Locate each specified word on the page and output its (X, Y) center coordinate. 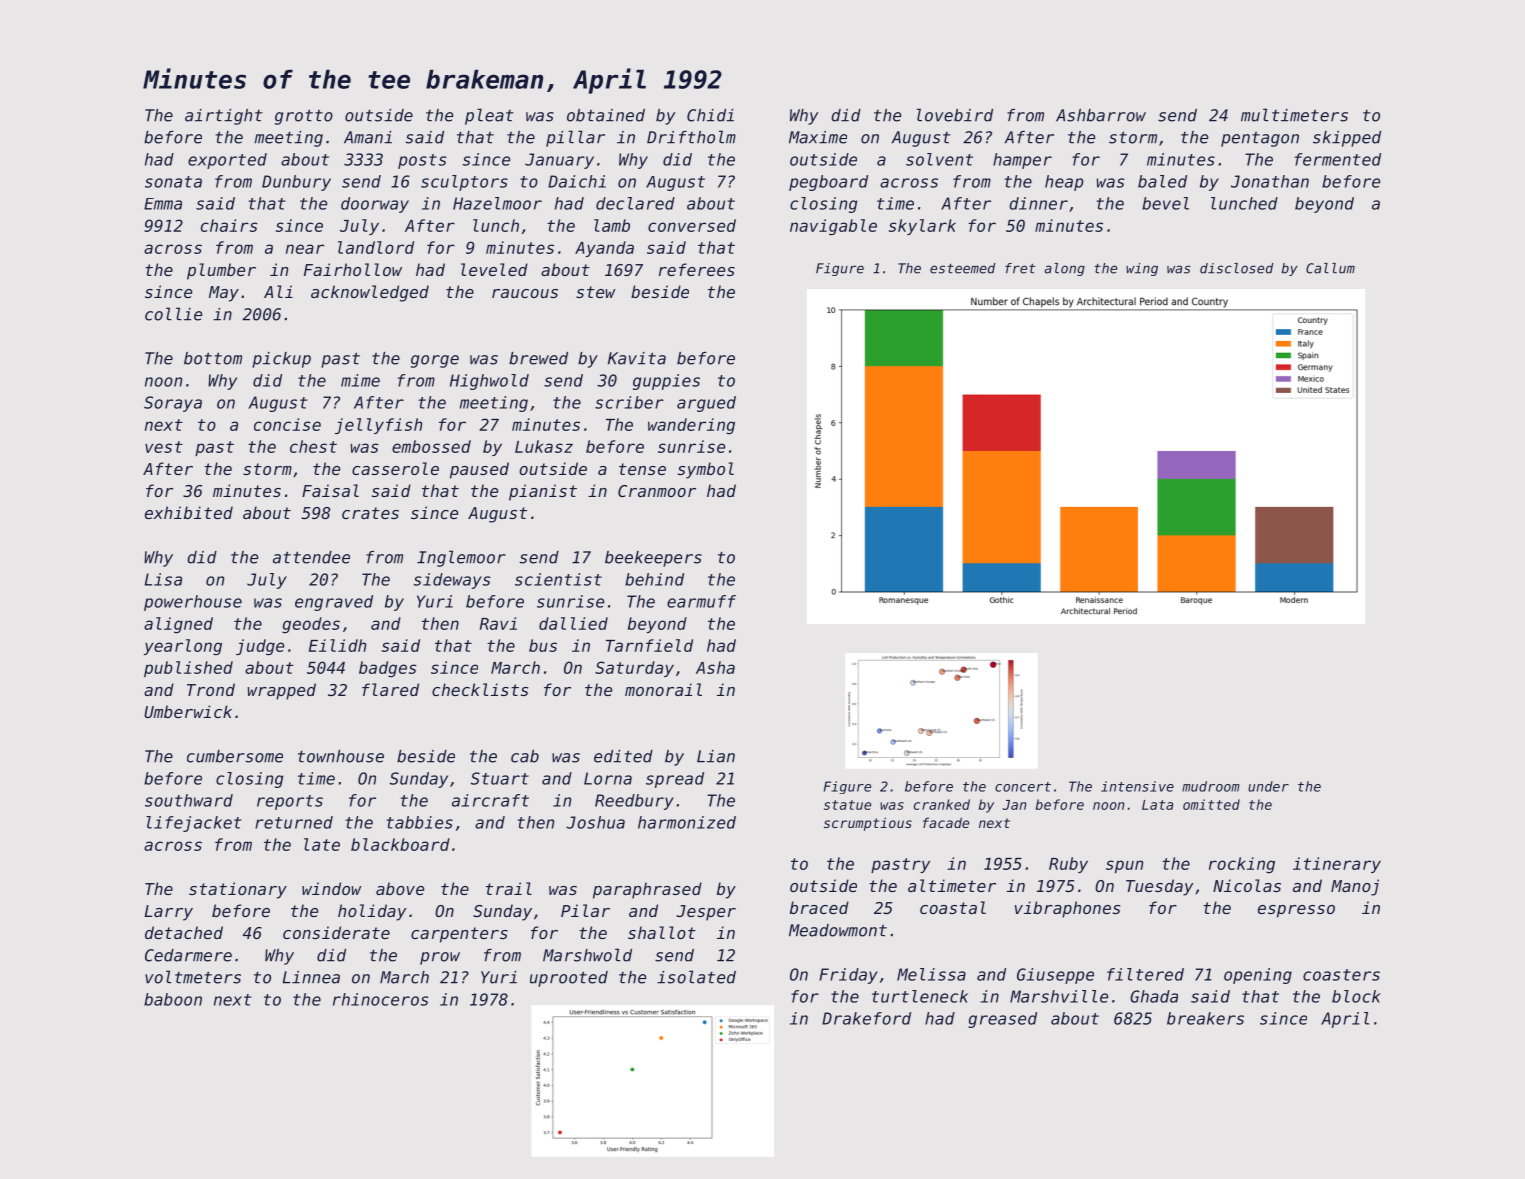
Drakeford (866, 1018)
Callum (1330, 268)
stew (596, 292)
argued (706, 404)
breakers (1205, 1018)
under (1268, 786)
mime (360, 380)
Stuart (500, 778)
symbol (706, 470)
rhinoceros (380, 999)
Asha (715, 667)
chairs (229, 225)
